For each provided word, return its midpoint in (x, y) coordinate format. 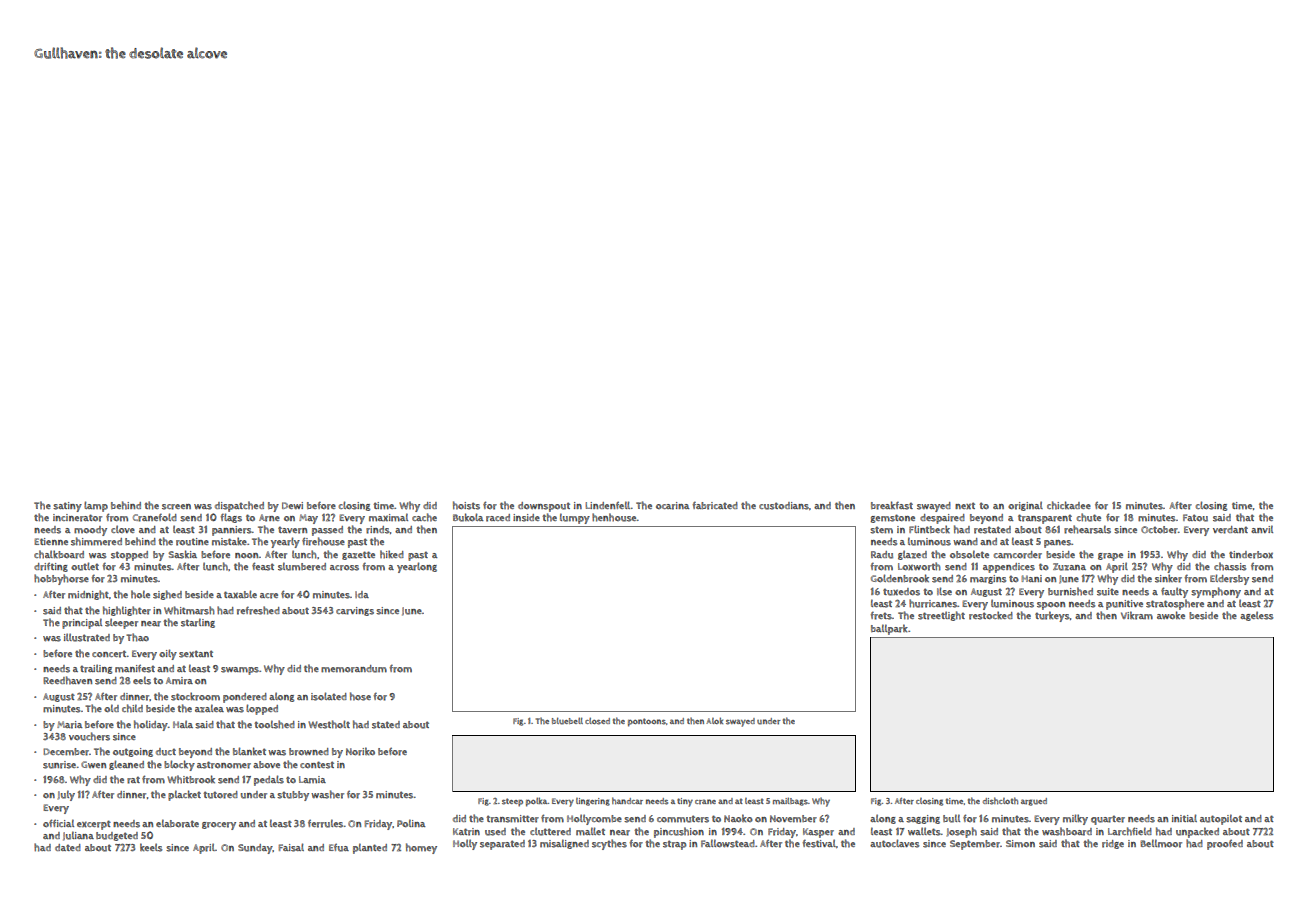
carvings (355, 611)
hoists (466, 505)
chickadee (1069, 505)
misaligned (564, 844)
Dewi (292, 505)
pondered (245, 698)
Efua (339, 848)
